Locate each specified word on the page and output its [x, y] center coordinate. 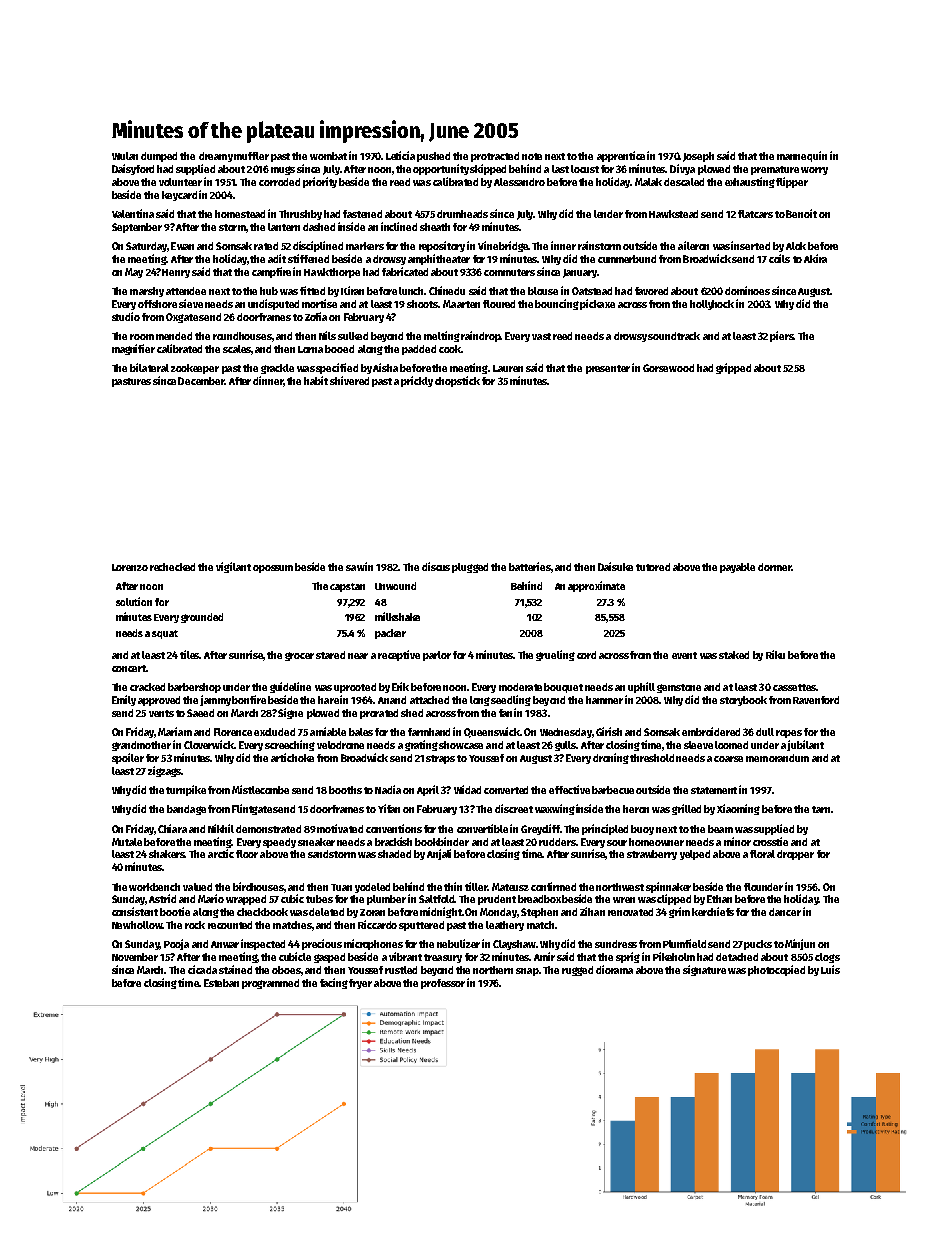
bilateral [149, 367]
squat [165, 634]
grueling [555, 655]
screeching [290, 745]
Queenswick [492, 732]
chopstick [457, 381]
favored [651, 291]
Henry [176, 273]
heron [636, 809]
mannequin [802, 156]
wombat [328, 156]
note [532, 156]
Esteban [221, 983]
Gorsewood [668, 368]
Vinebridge [503, 246]
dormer [775, 567]
